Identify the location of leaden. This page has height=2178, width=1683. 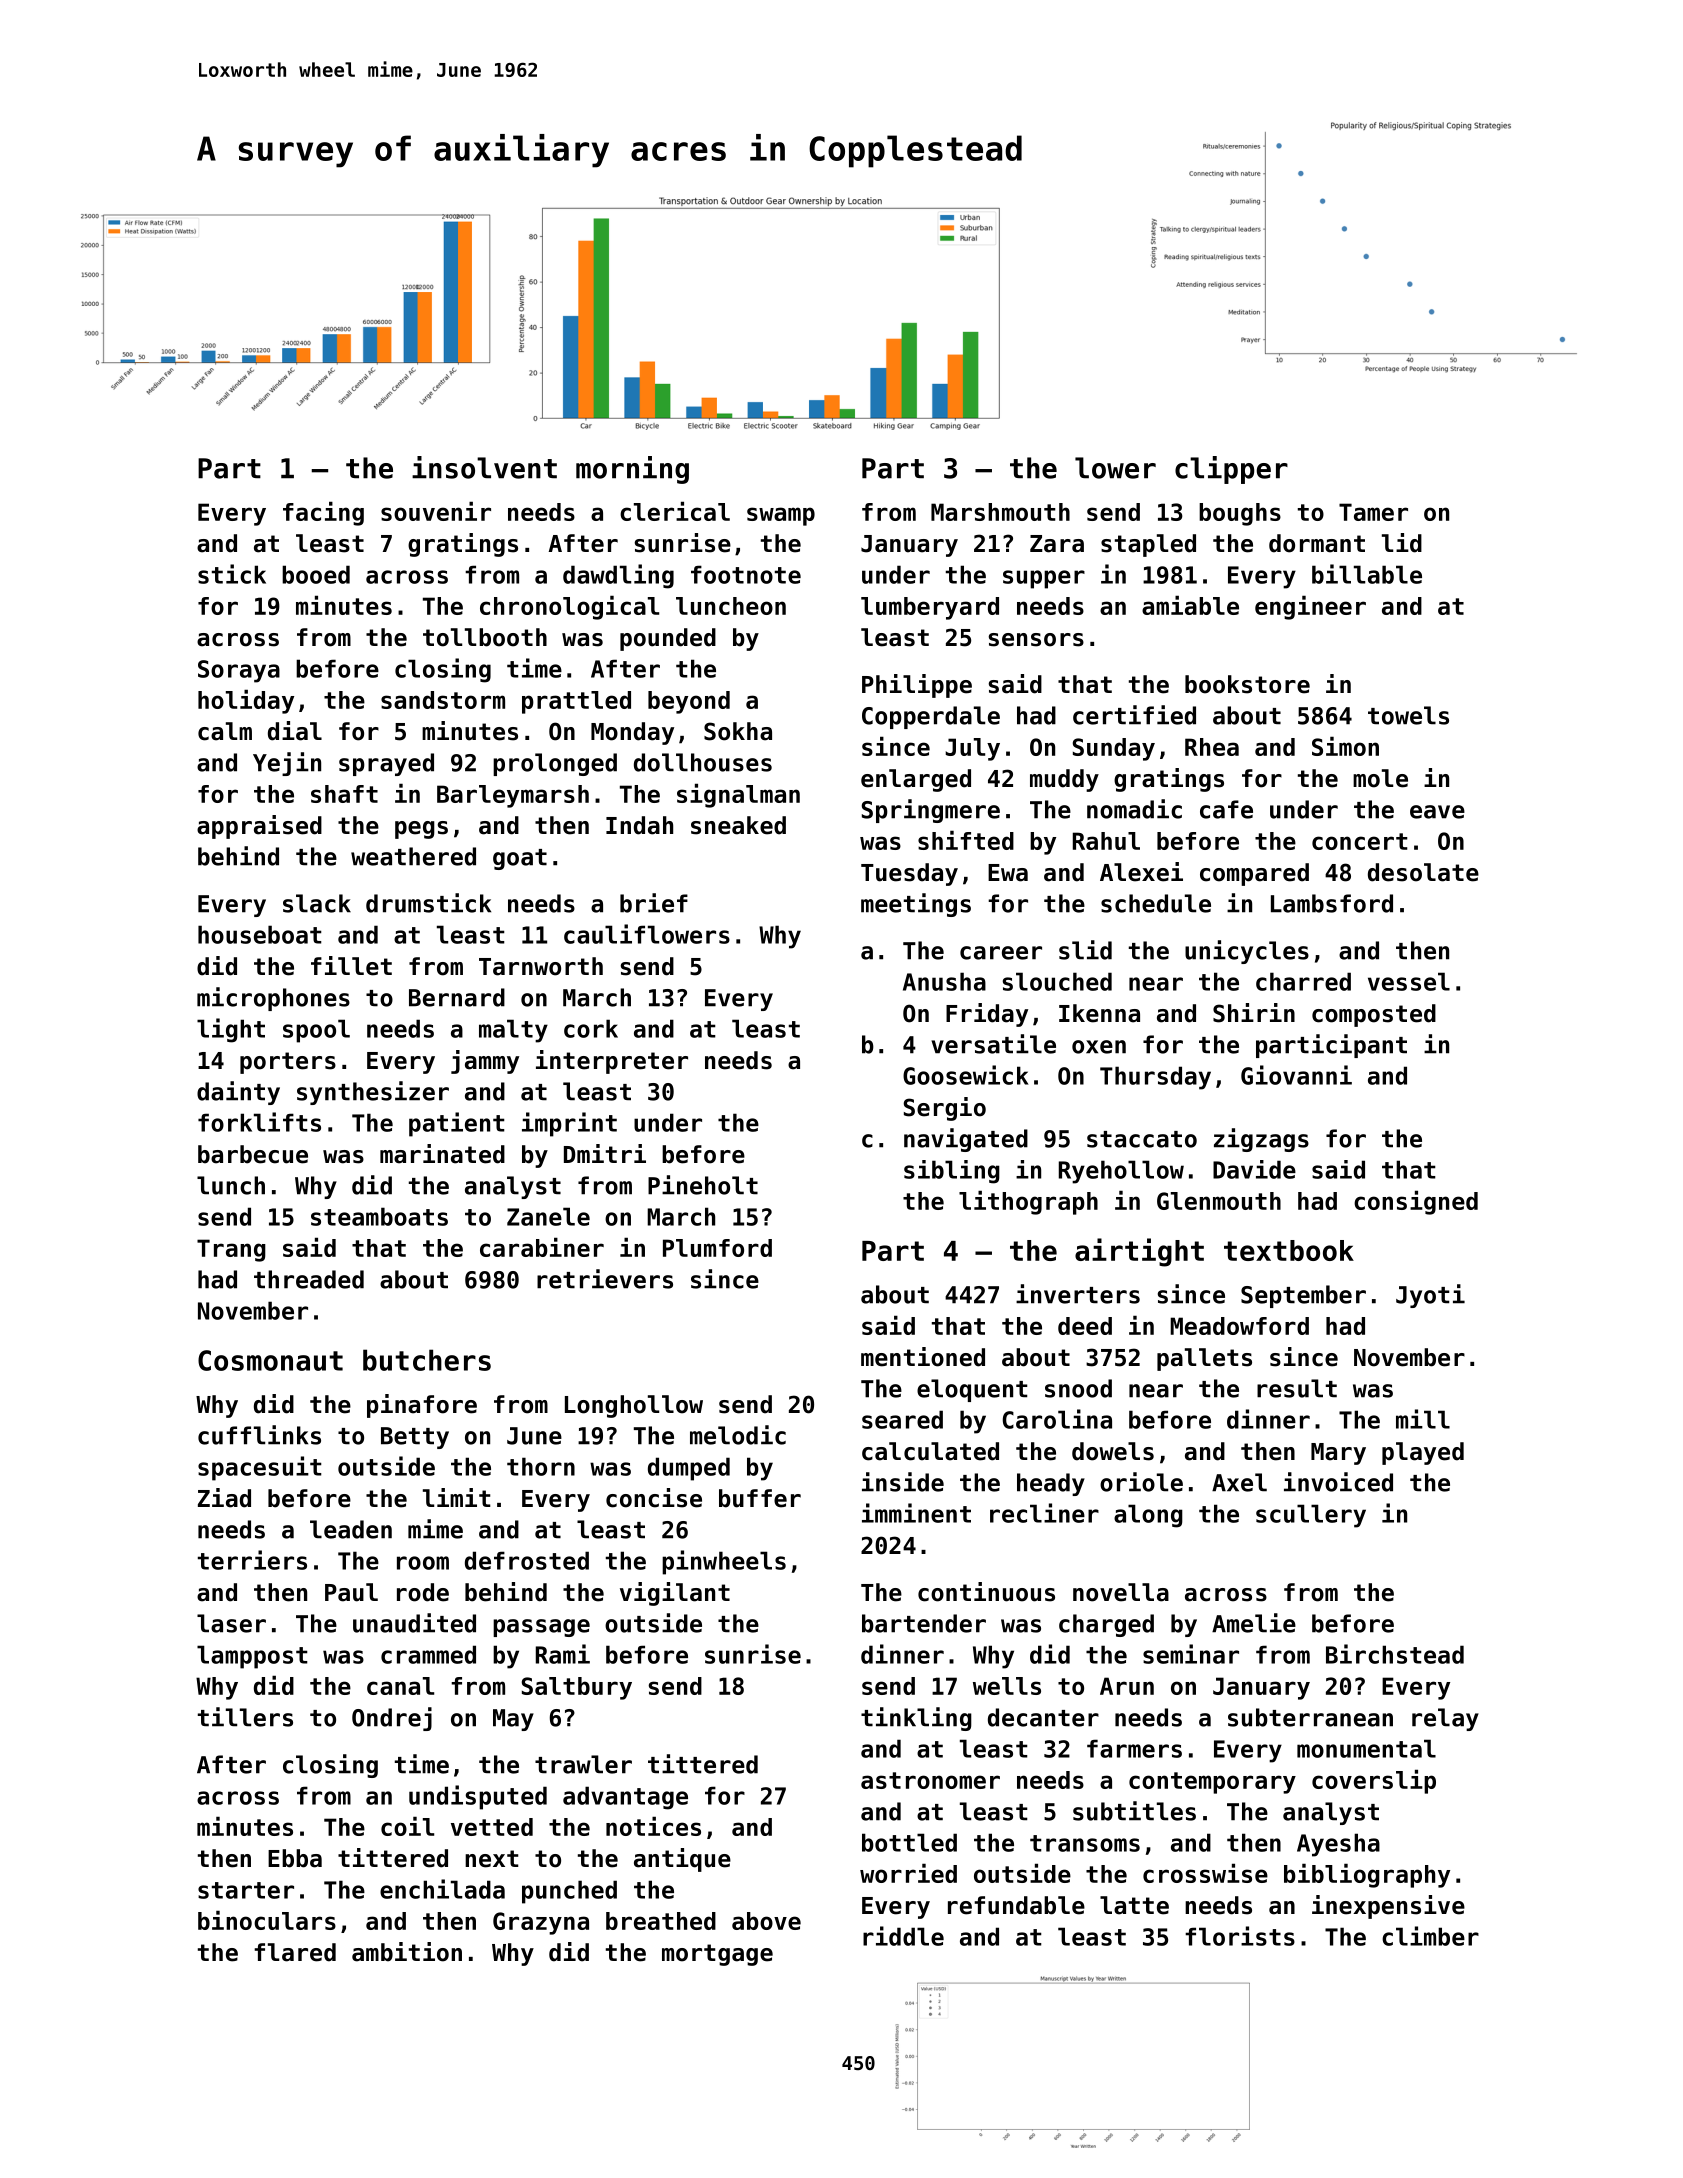
(351, 1529).
